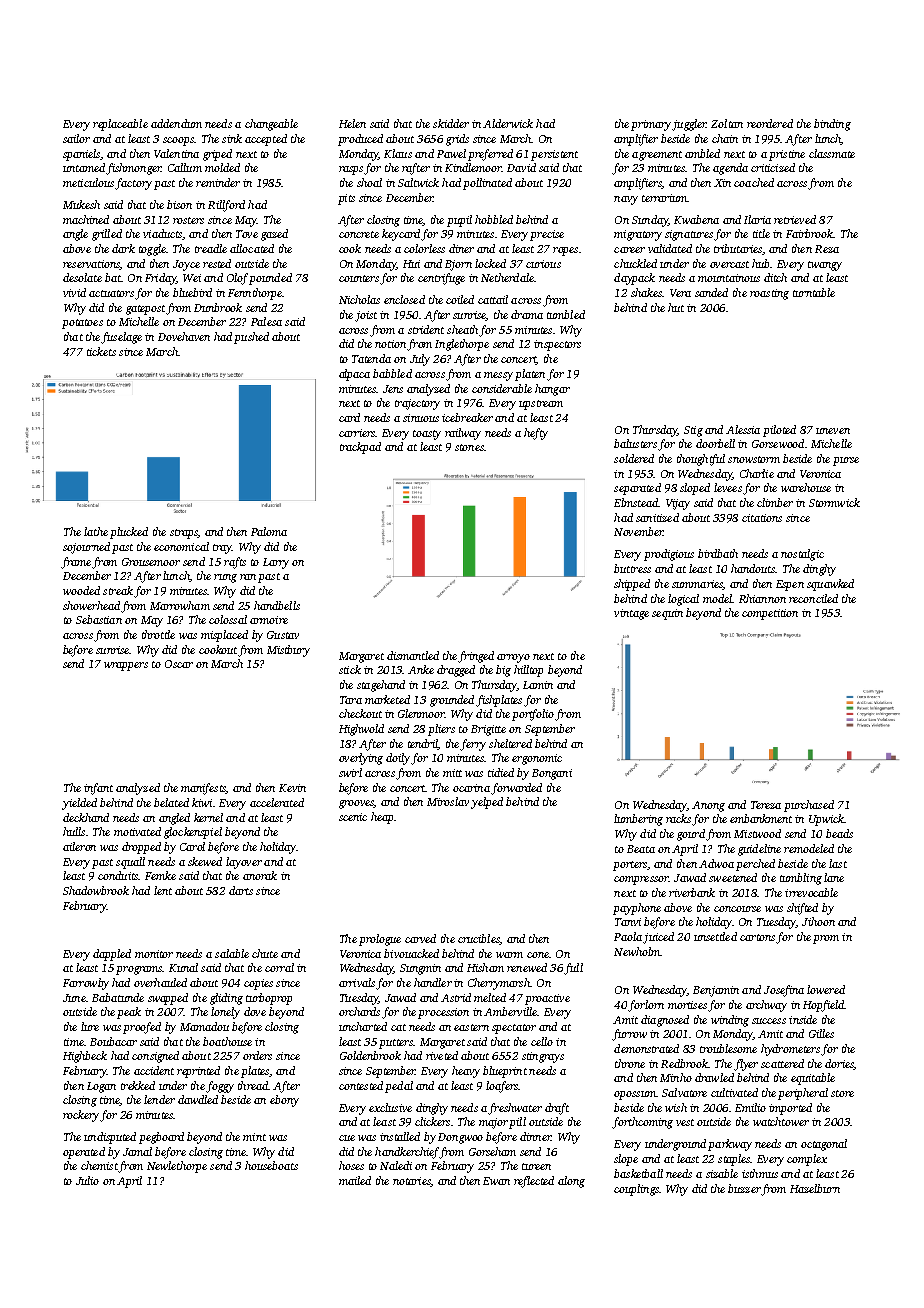 The image size is (924, 1308). I want to click on pits, so click(346, 199).
